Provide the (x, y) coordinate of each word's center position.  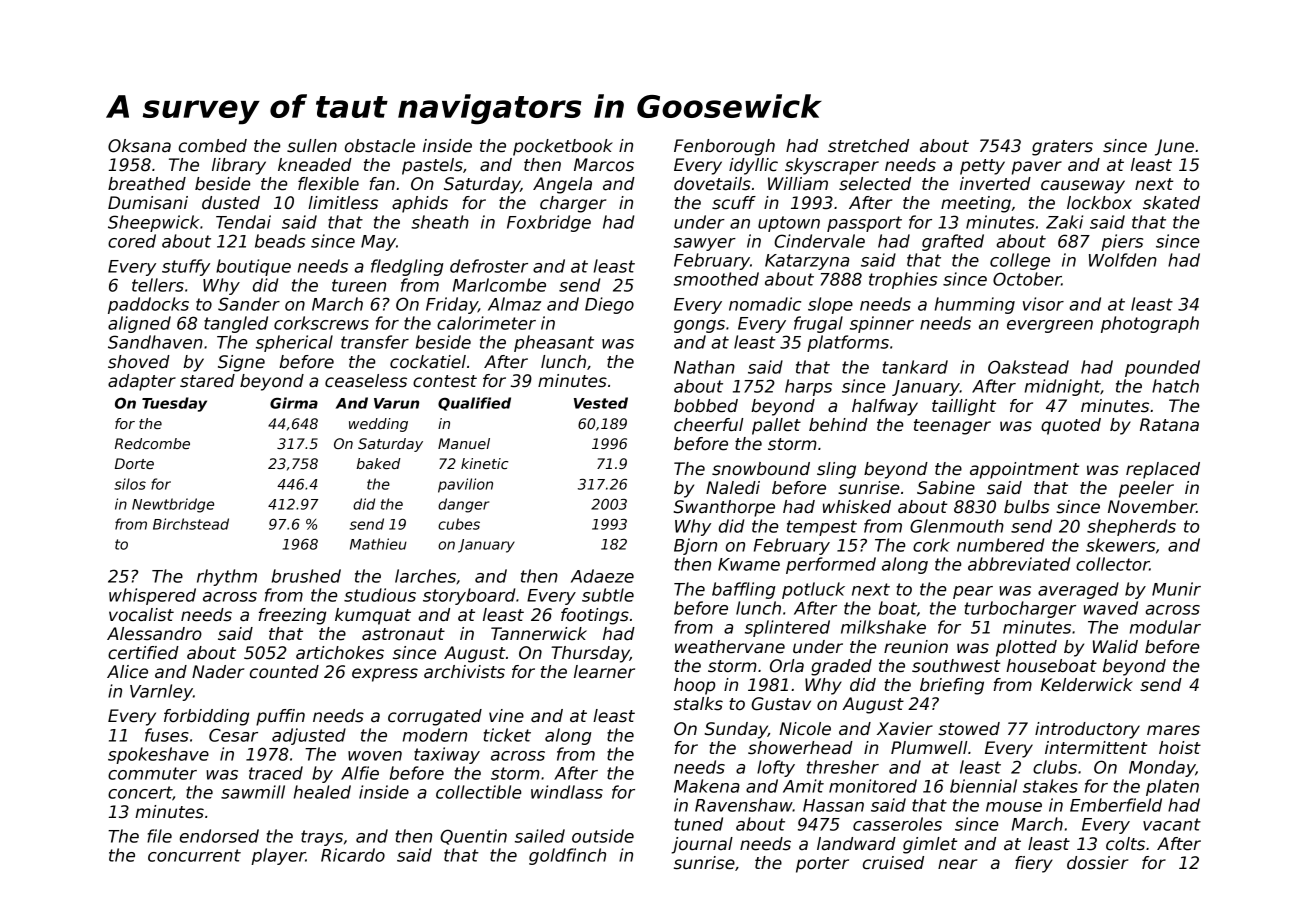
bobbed (706, 406)
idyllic (753, 166)
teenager (952, 427)
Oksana (139, 146)
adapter (142, 382)
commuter (152, 773)
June (1174, 147)
